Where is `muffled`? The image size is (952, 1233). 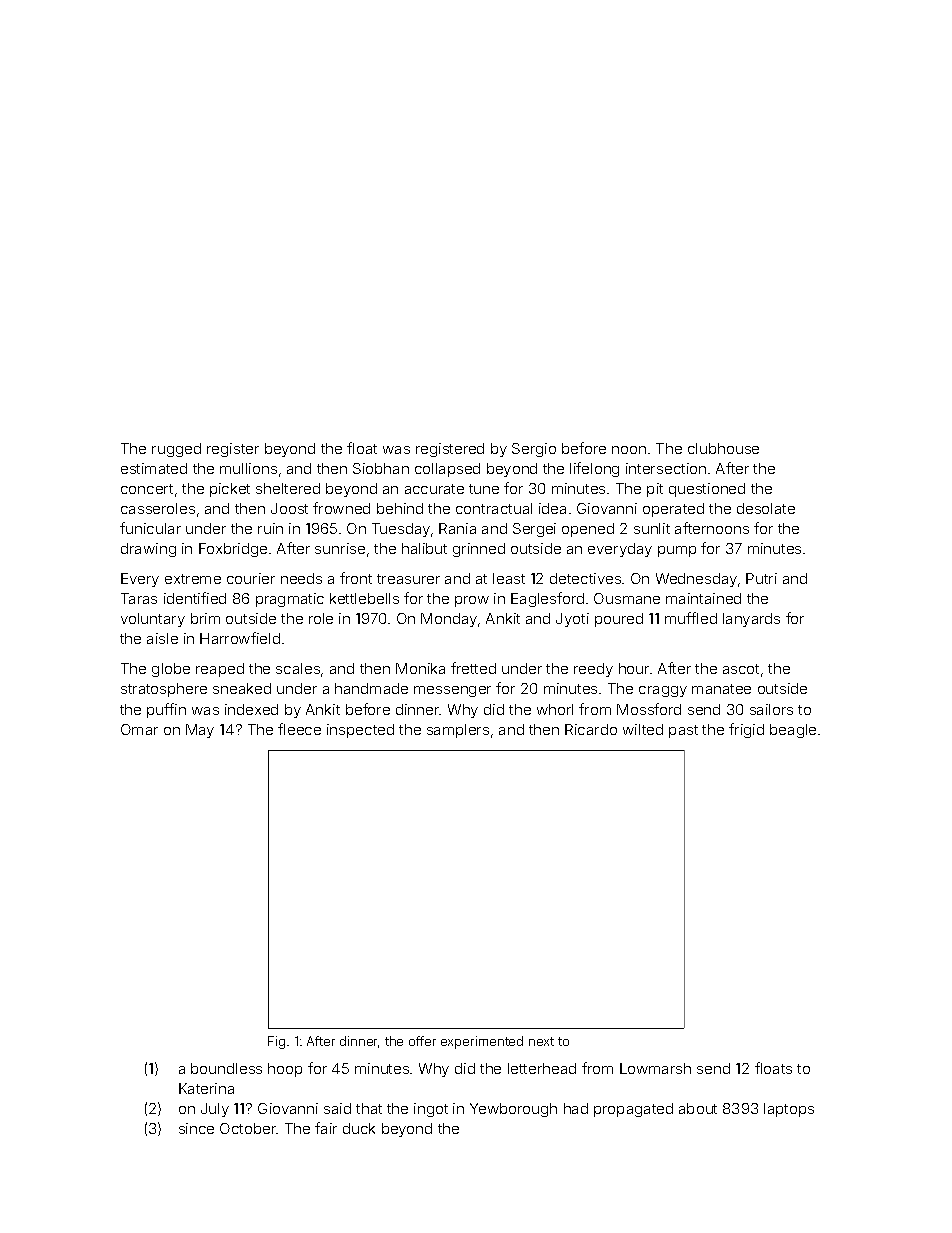
muffled is located at coordinates (691, 618).
